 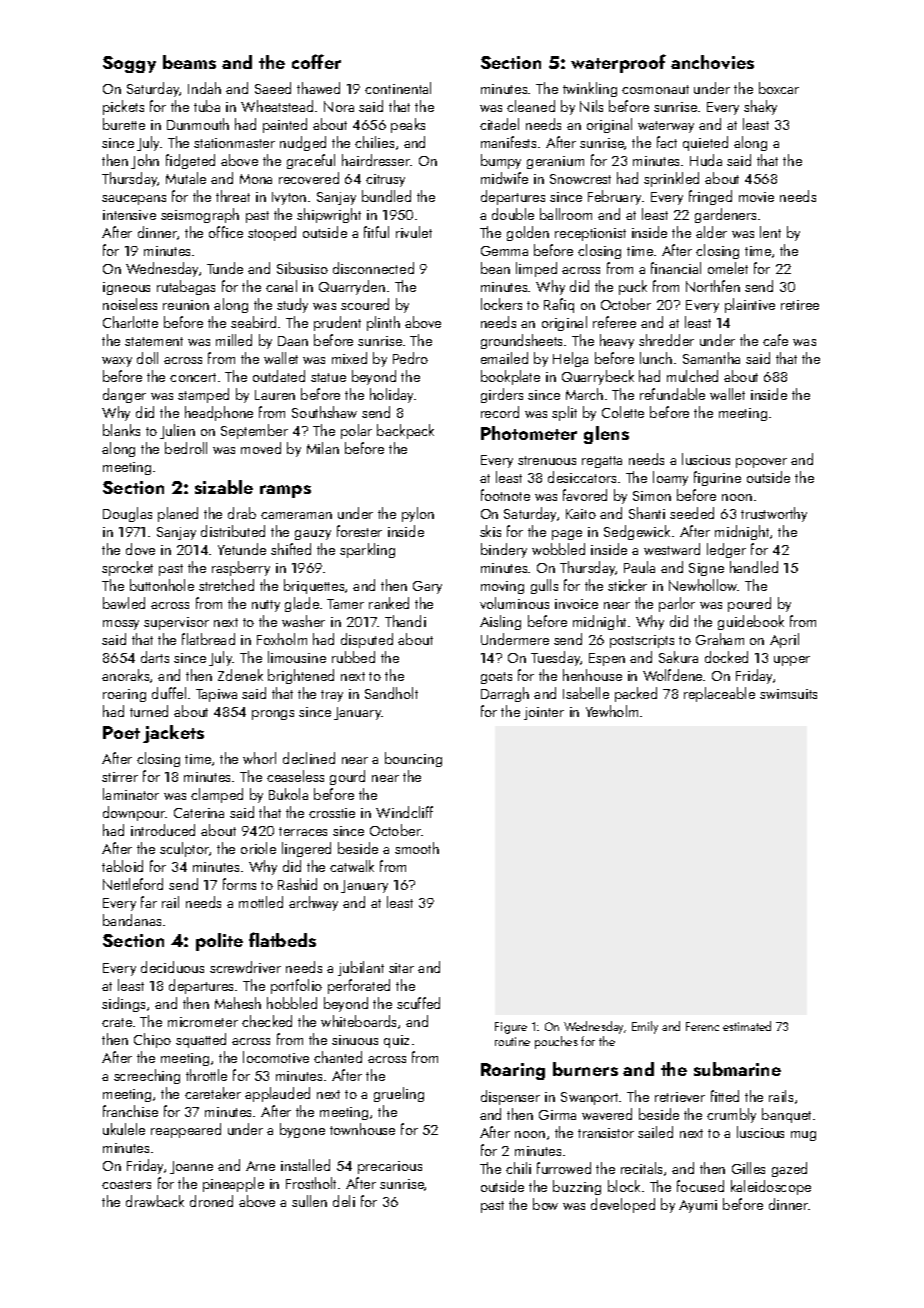 What do you see at coordinates (296, 986) in the screenshot?
I see `portfolio` at bounding box center [296, 986].
